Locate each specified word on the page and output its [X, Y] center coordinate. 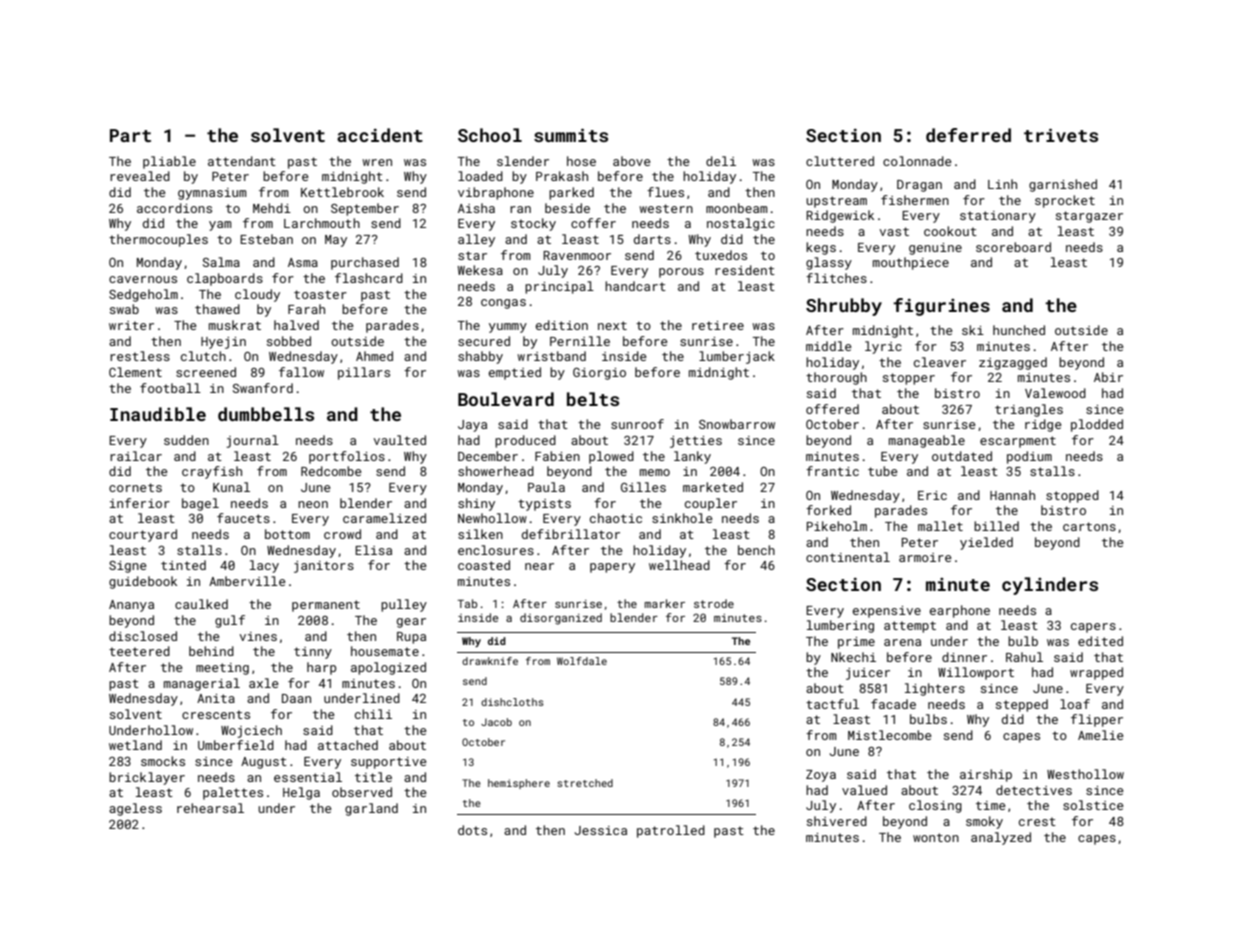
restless [140, 356]
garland [371, 809]
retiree [718, 325]
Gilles [643, 487]
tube [883, 471]
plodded [1097, 425]
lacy [264, 566]
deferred [968, 135]
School [490, 135]
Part [130, 135]
